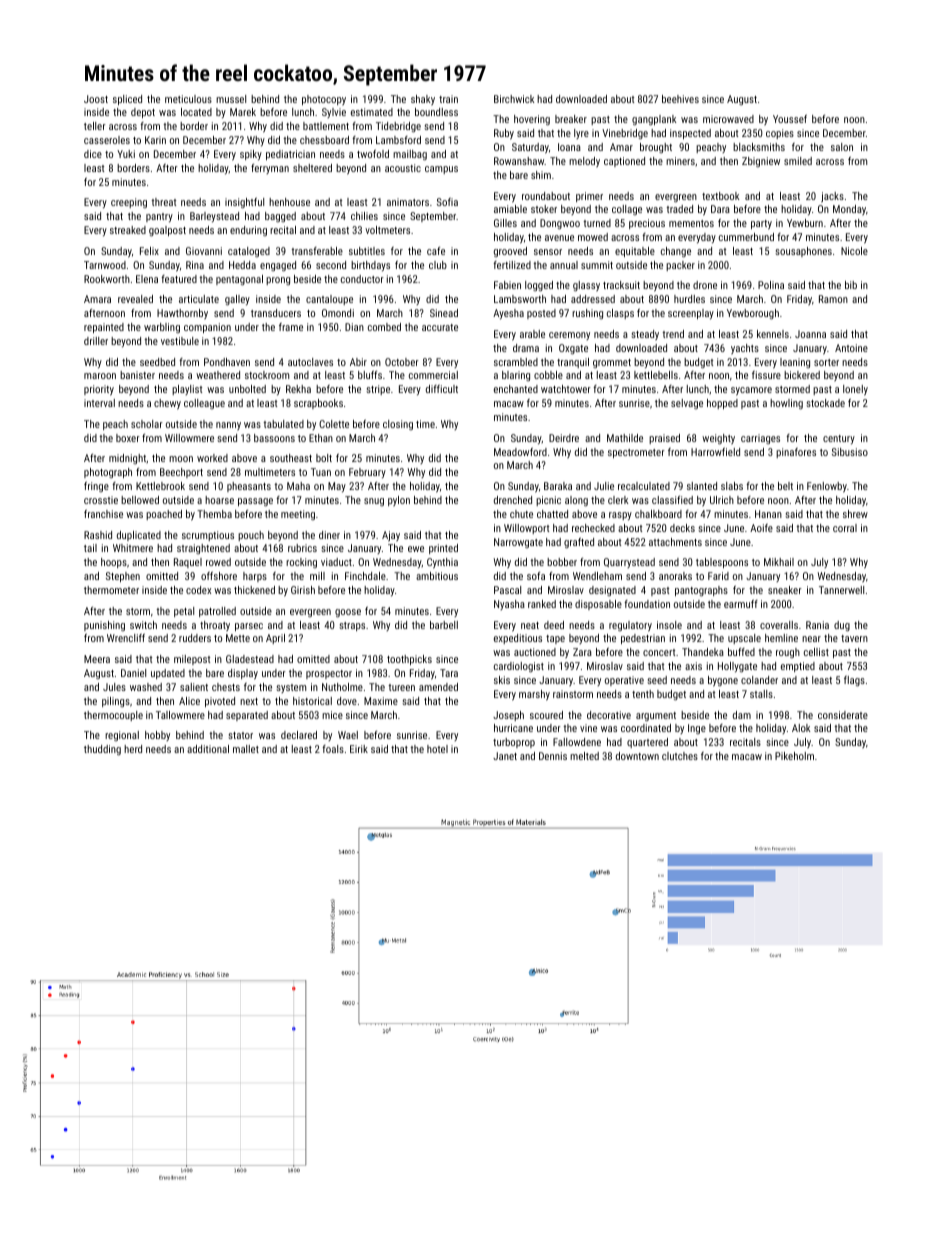  What do you see at coordinates (680, 99) in the document?
I see `beehives` at bounding box center [680, 99].
